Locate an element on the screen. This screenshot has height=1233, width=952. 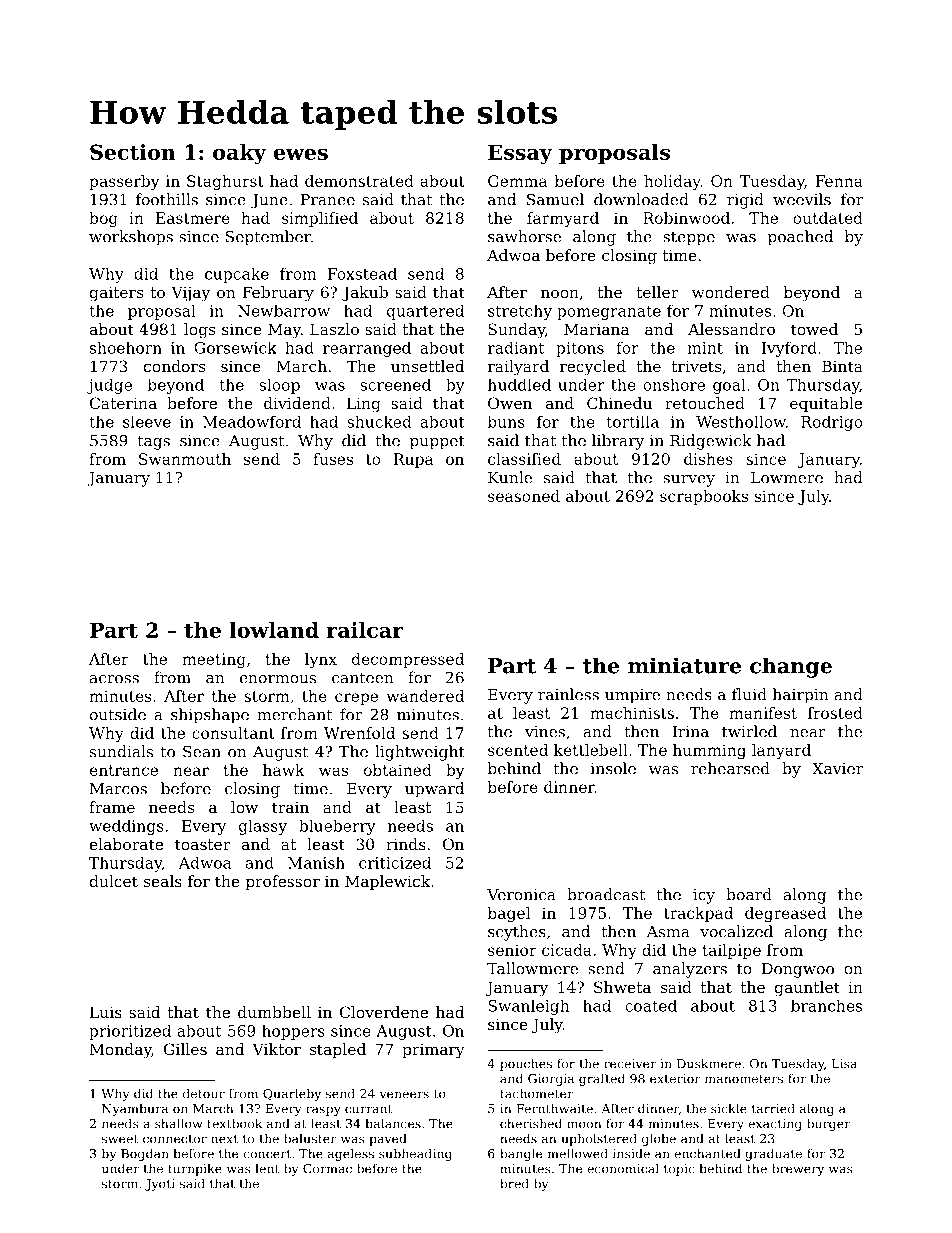
library is located at coordinates (618, 442).
